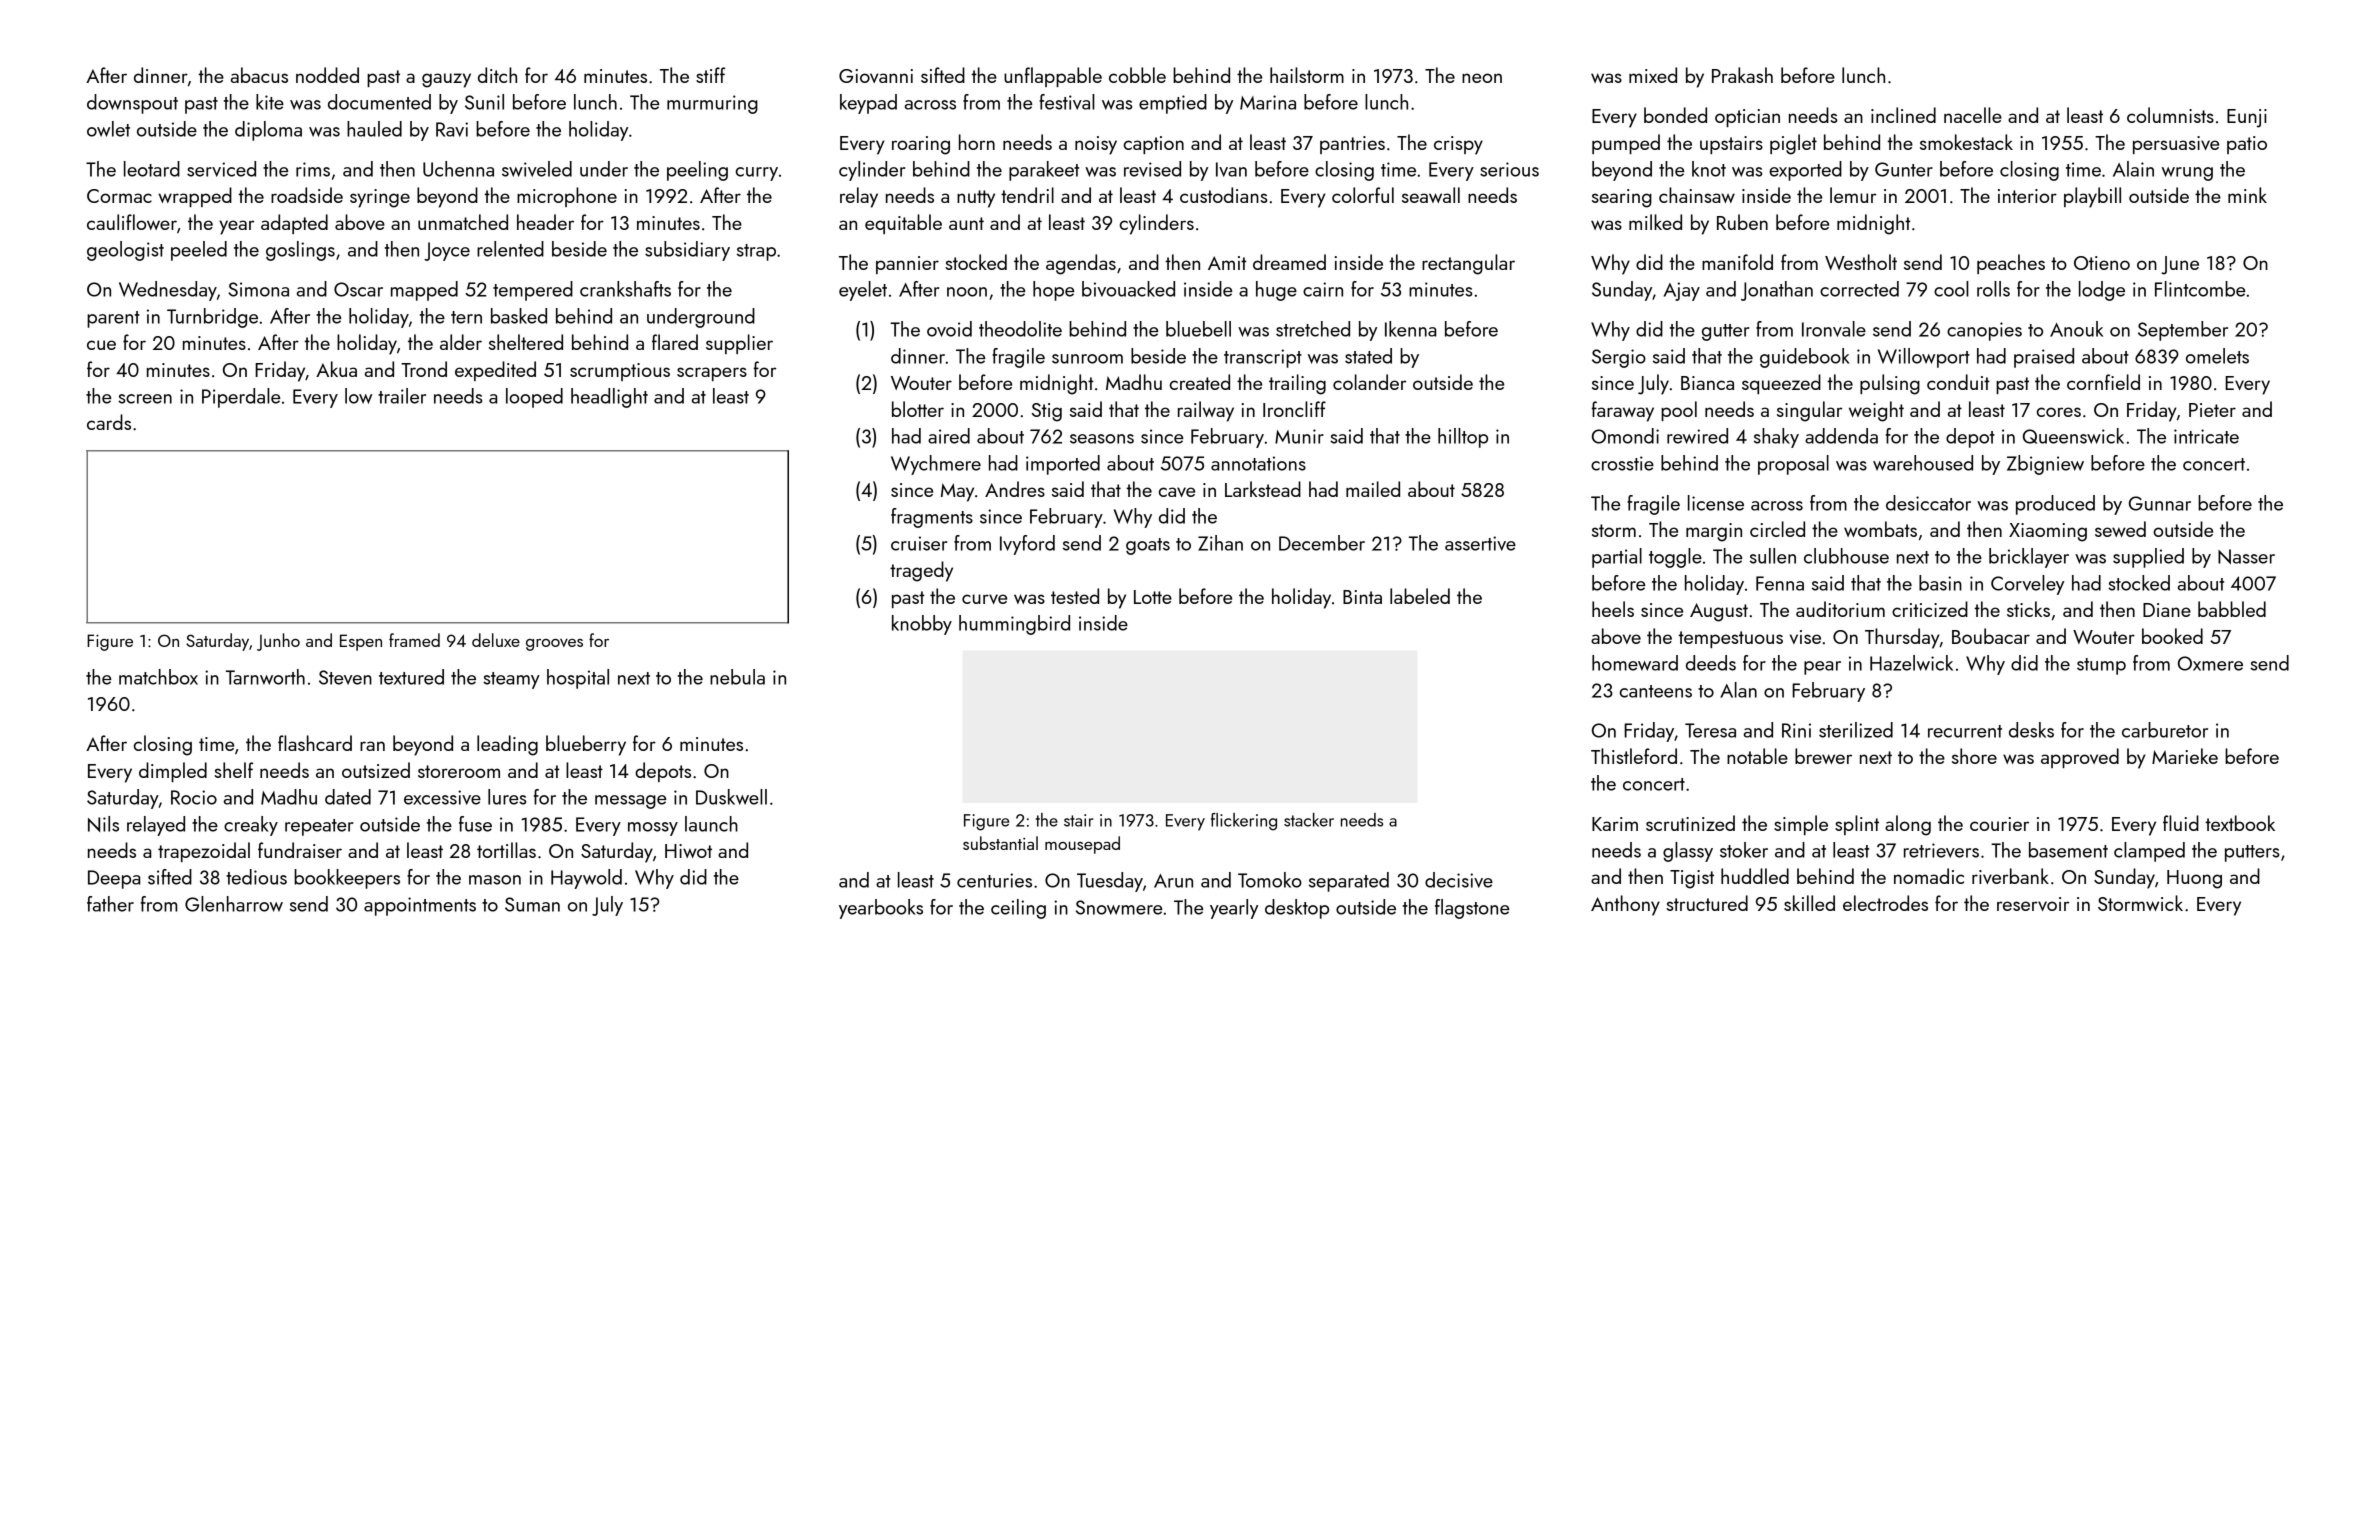 This page has height=1540, width=2380. What do you see at coordinates (1625, 905) in the page?
I see `Anthony` at bounding box center [1625, 905].
